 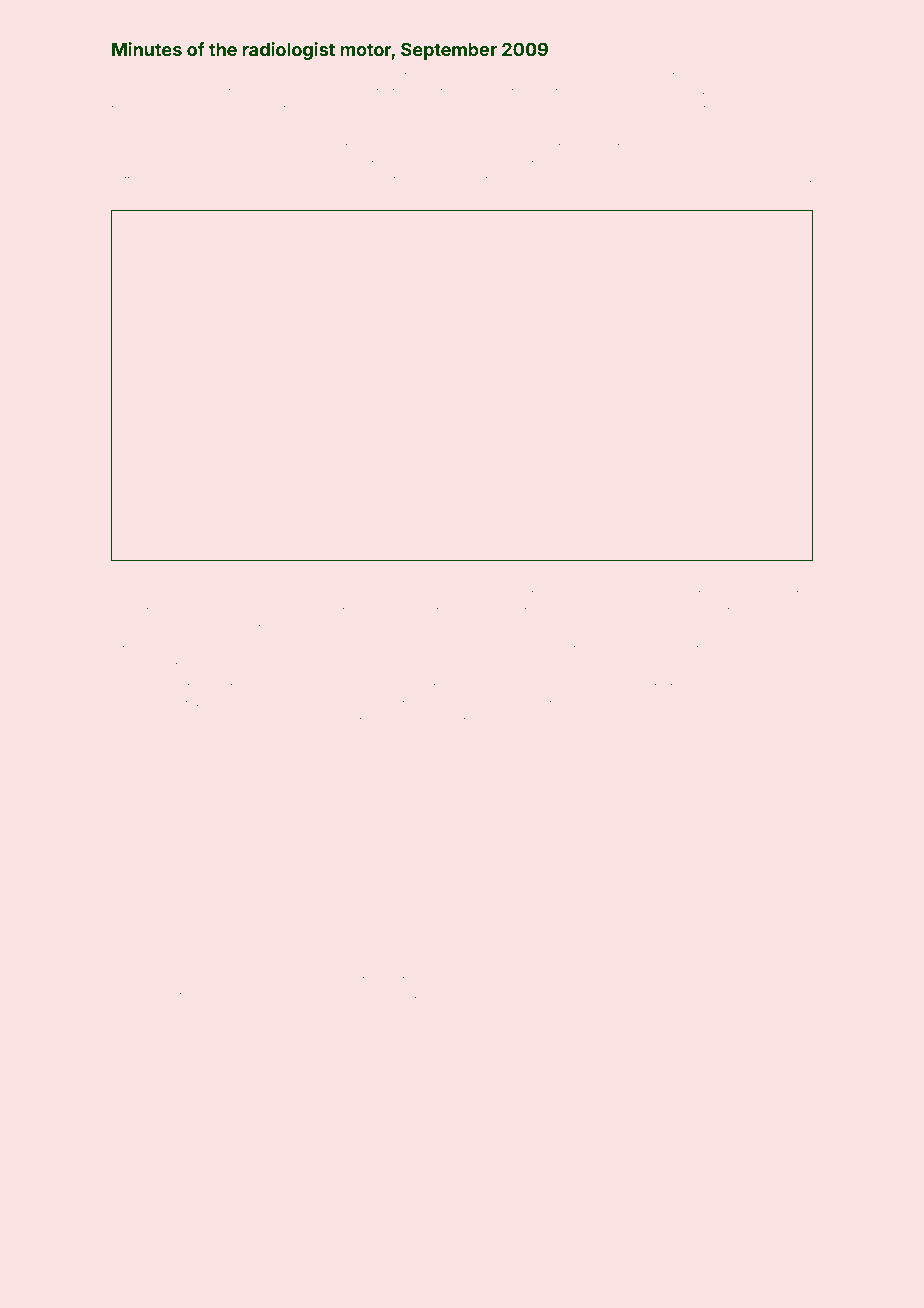 I want to click on Nyasha, so click(x=609, y=110).
